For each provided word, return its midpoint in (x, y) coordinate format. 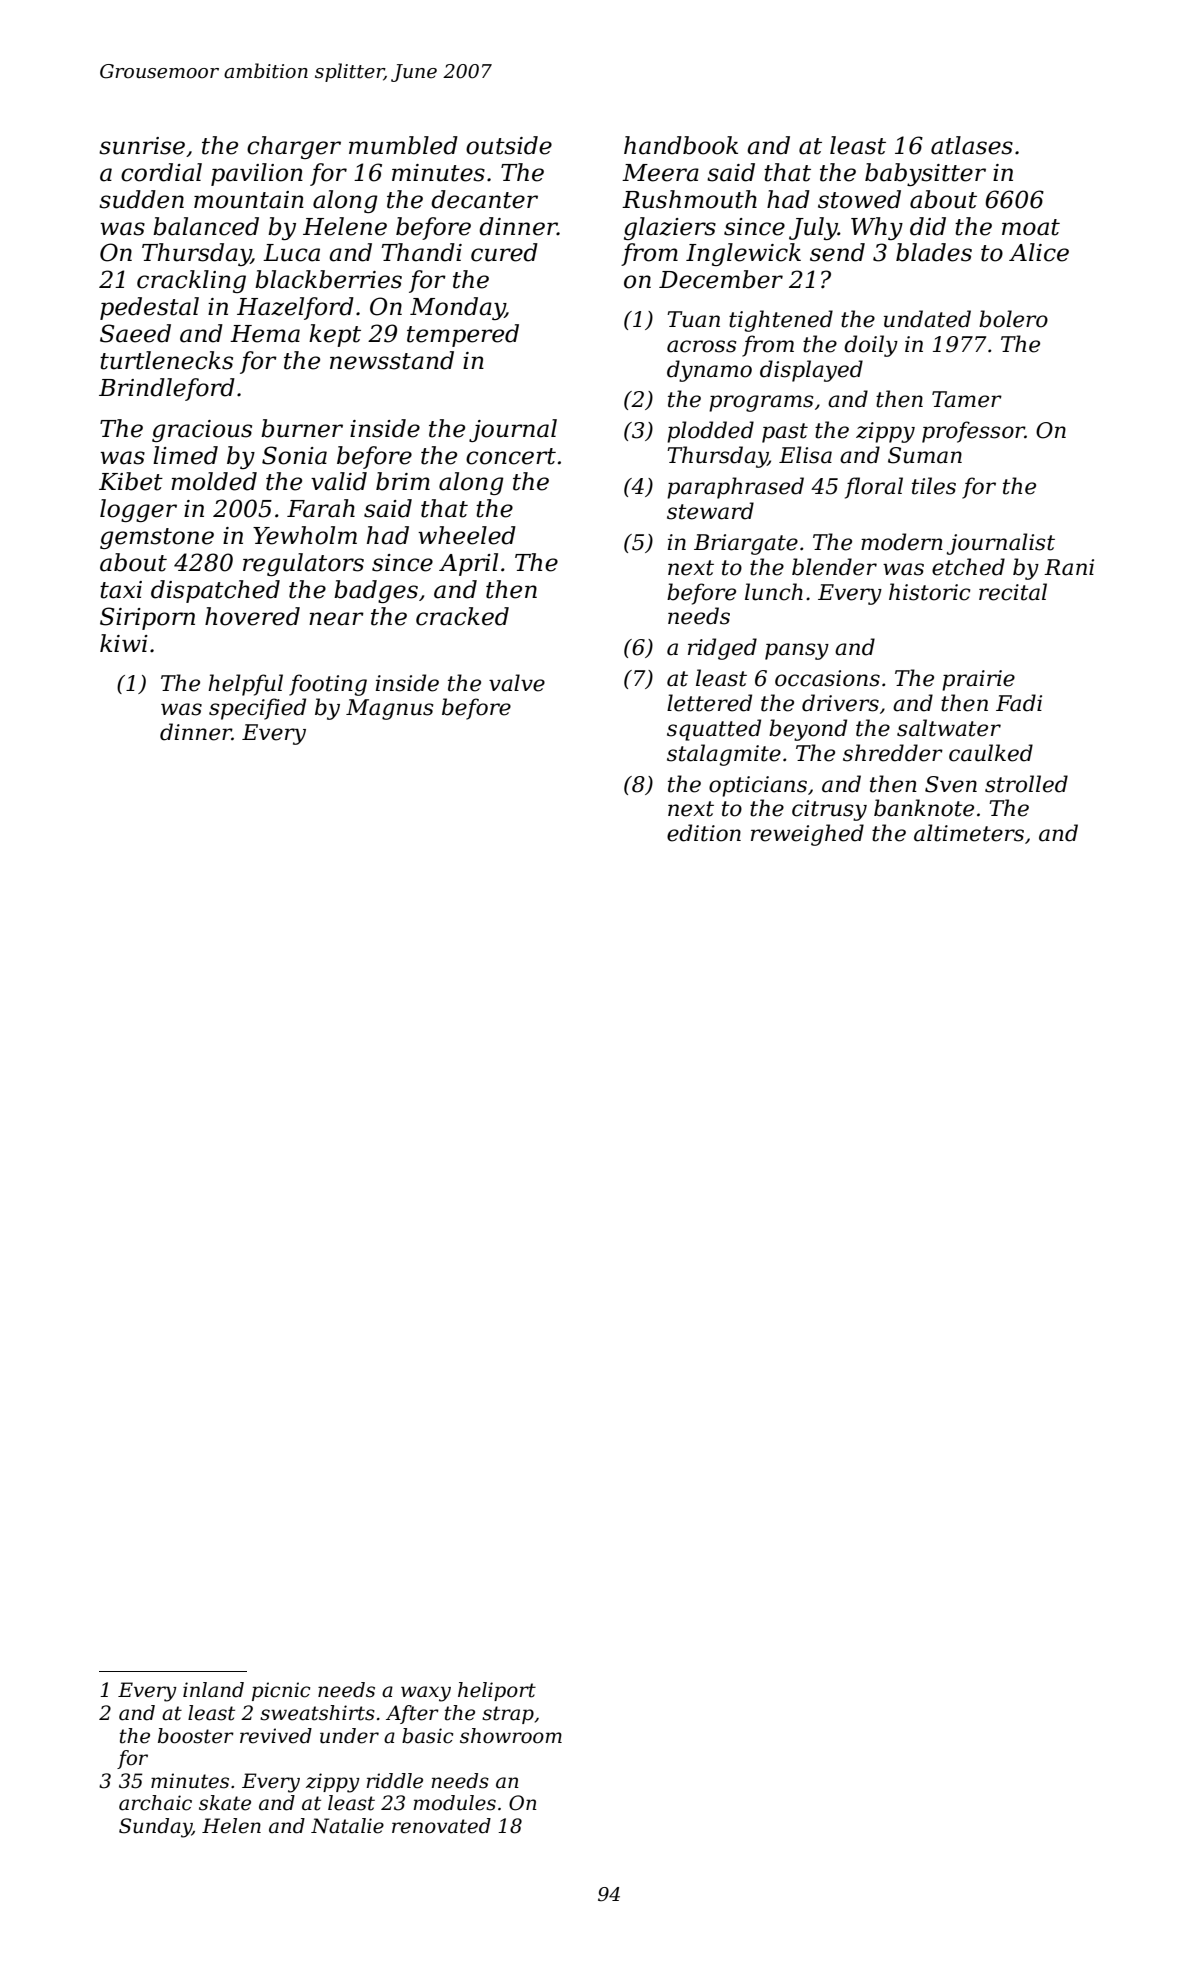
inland (213, 1690)
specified (257, 709)
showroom (511, 1736)
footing (328, 685)
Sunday (155, 1828)
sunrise (142, 146)
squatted (714, 730)
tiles (934, 486)
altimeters (969, 833)
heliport (497, 1691)
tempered (463, 335)
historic (929, 592)
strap (508, 1715)
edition (704, 833)
